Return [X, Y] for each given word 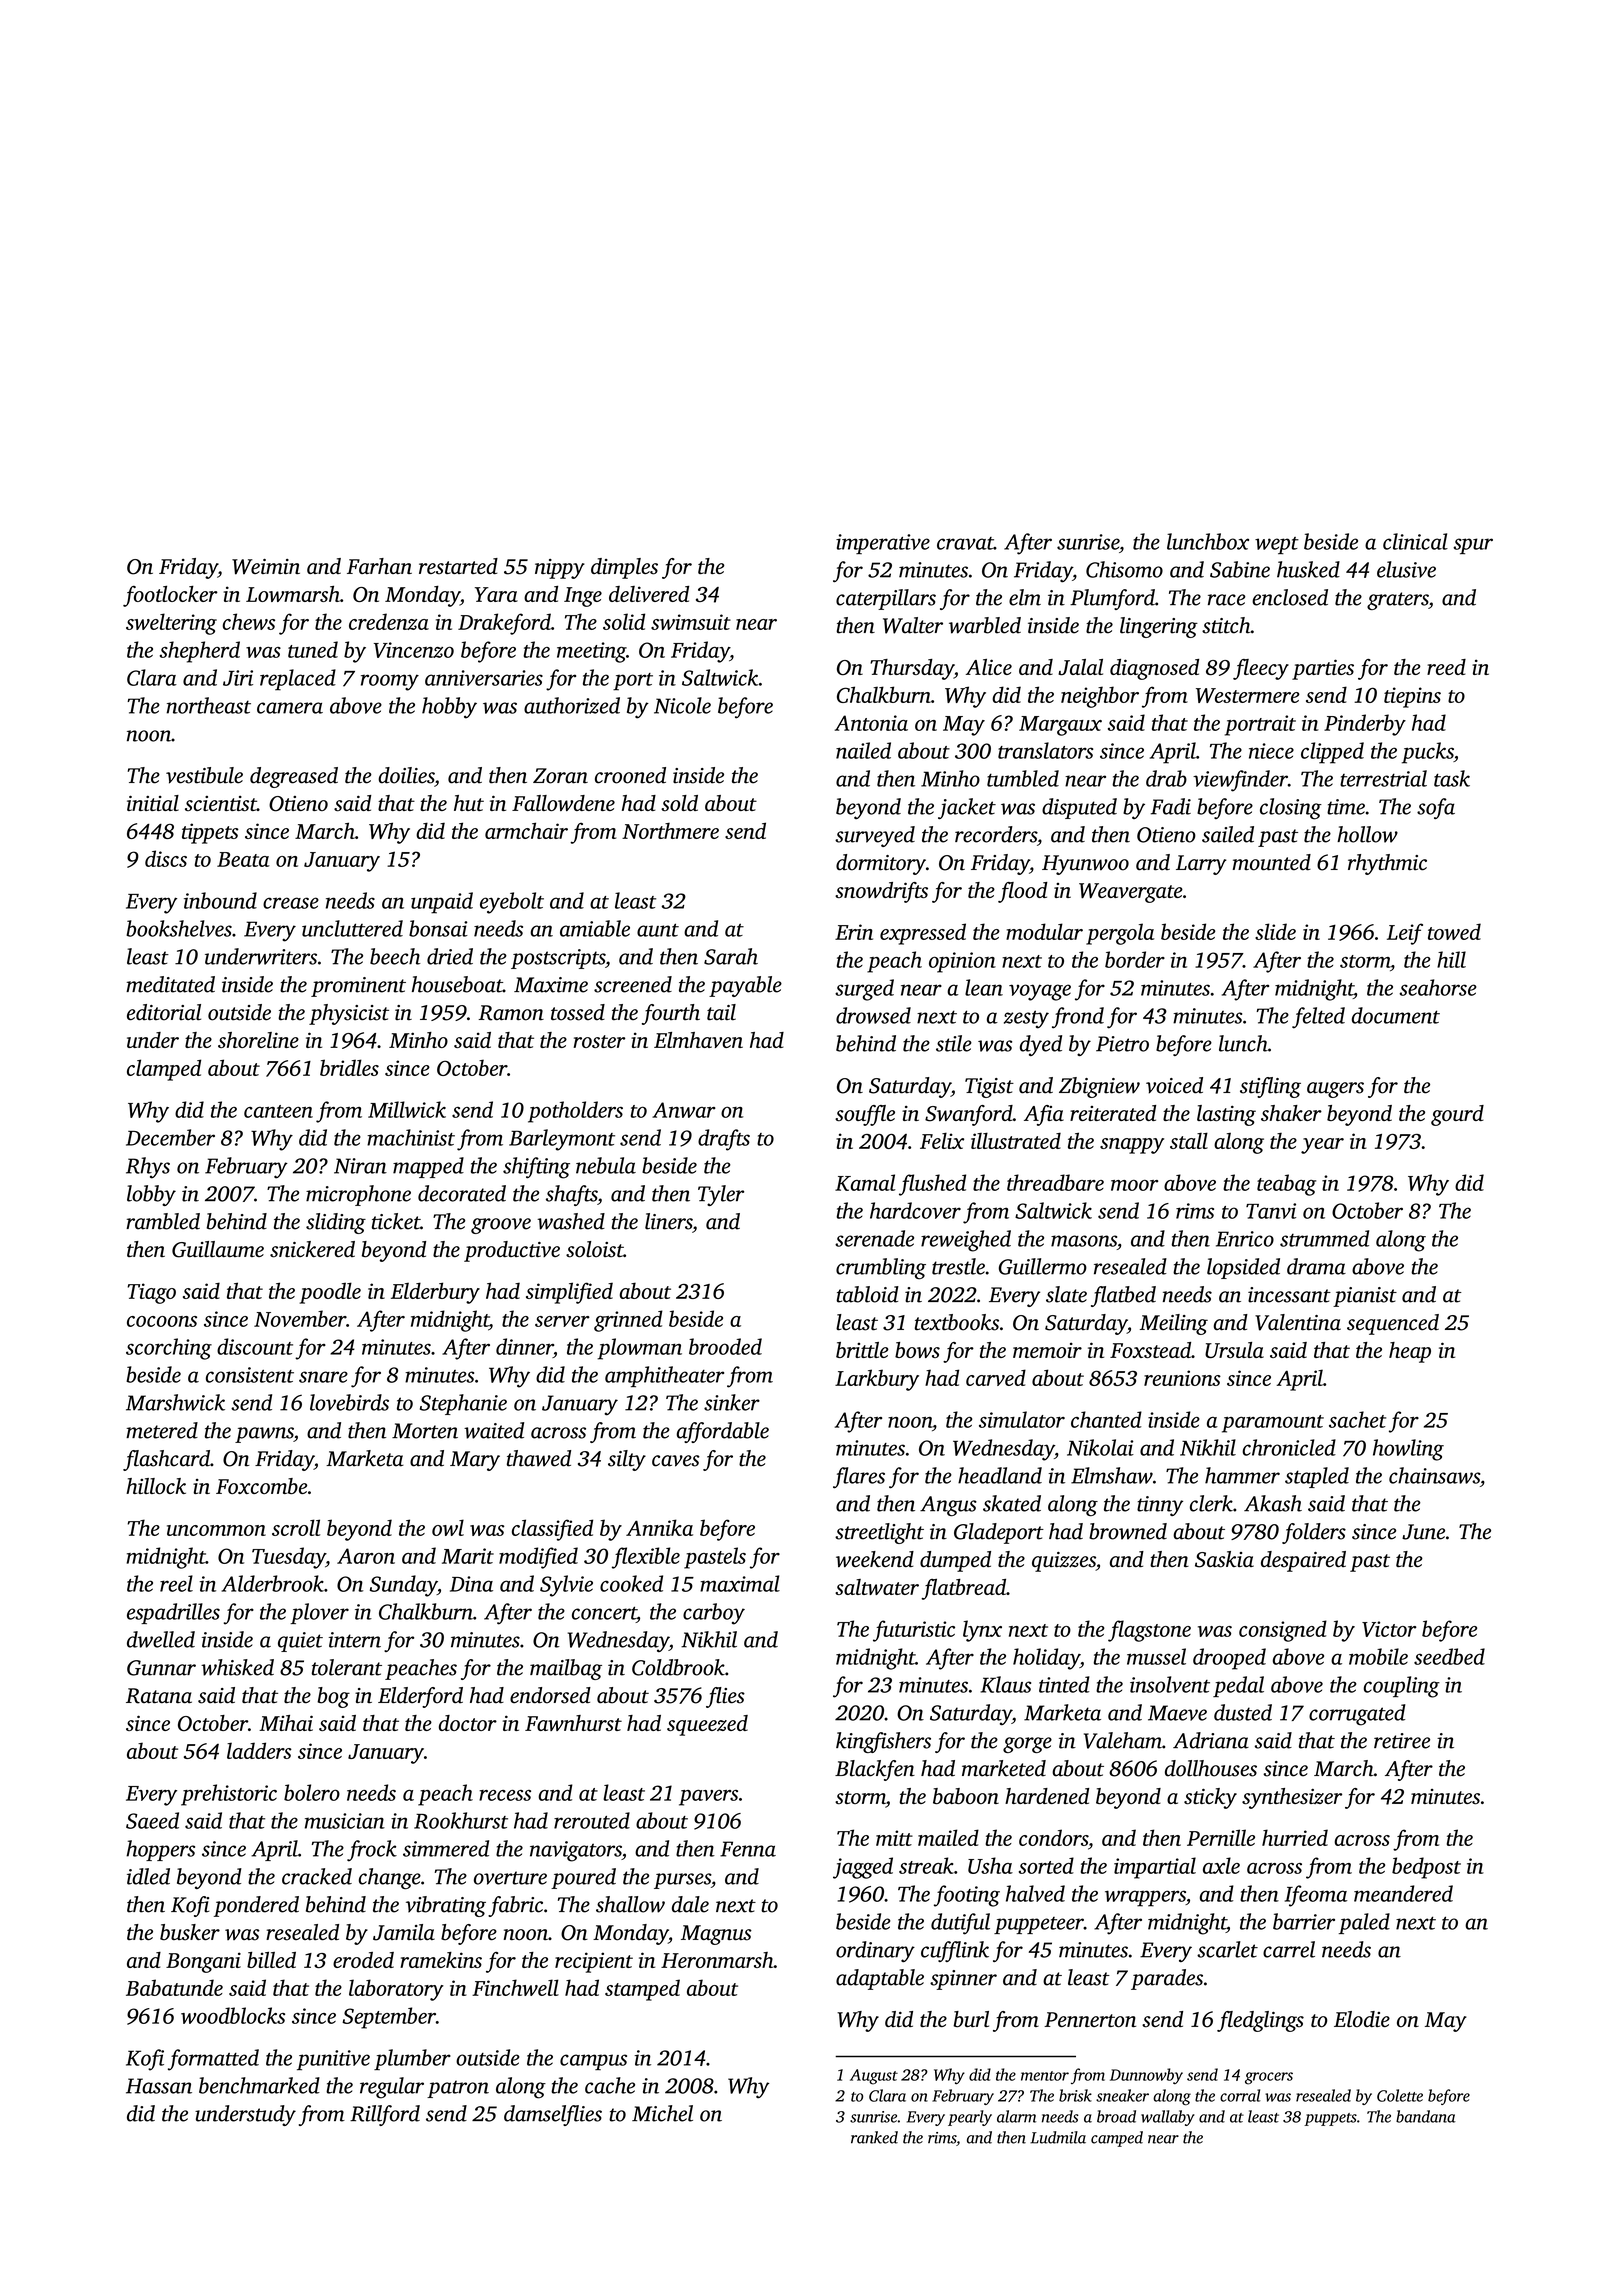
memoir [1047, 1350]
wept [1277, 545]
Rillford [385, 2115]
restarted [458, 566]
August [874, 2077]
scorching [169, 1349]
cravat [965, 543]
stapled [1317, 1477]
